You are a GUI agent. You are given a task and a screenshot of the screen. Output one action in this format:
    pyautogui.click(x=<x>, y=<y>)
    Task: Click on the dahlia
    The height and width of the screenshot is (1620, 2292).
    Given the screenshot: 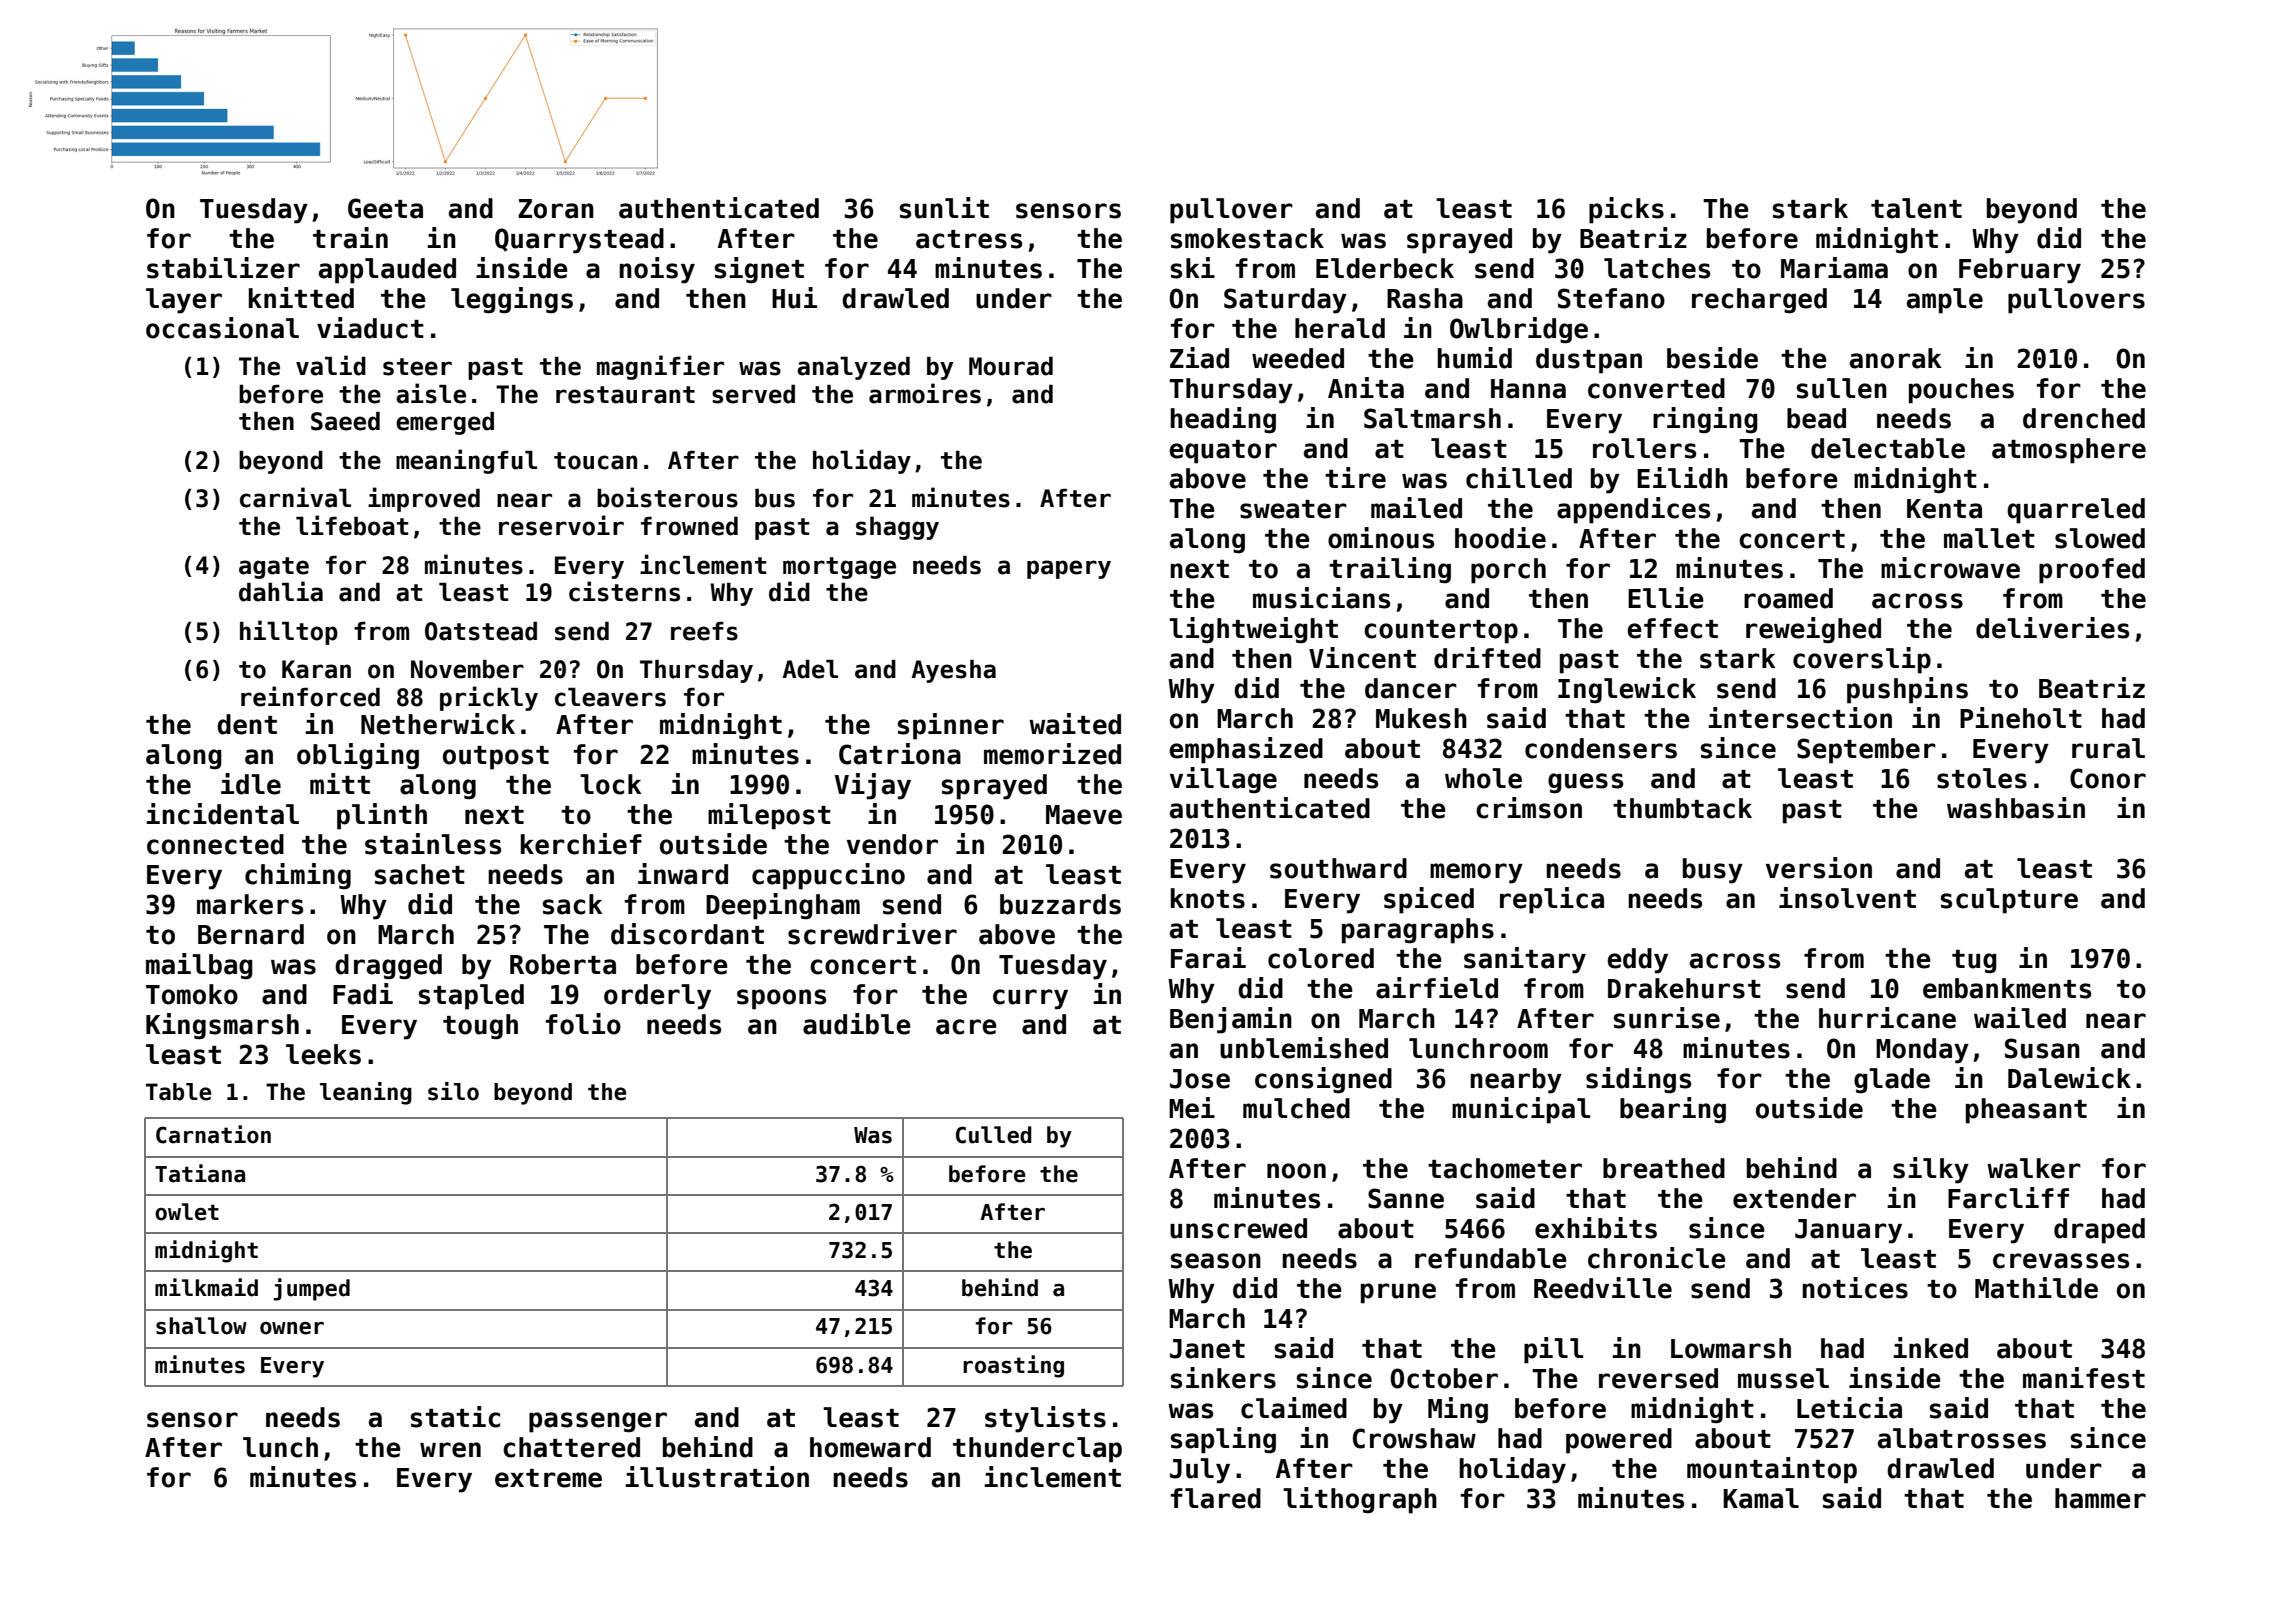 What is the action you would take?
    pyautogui.click(x=281, y=591)
